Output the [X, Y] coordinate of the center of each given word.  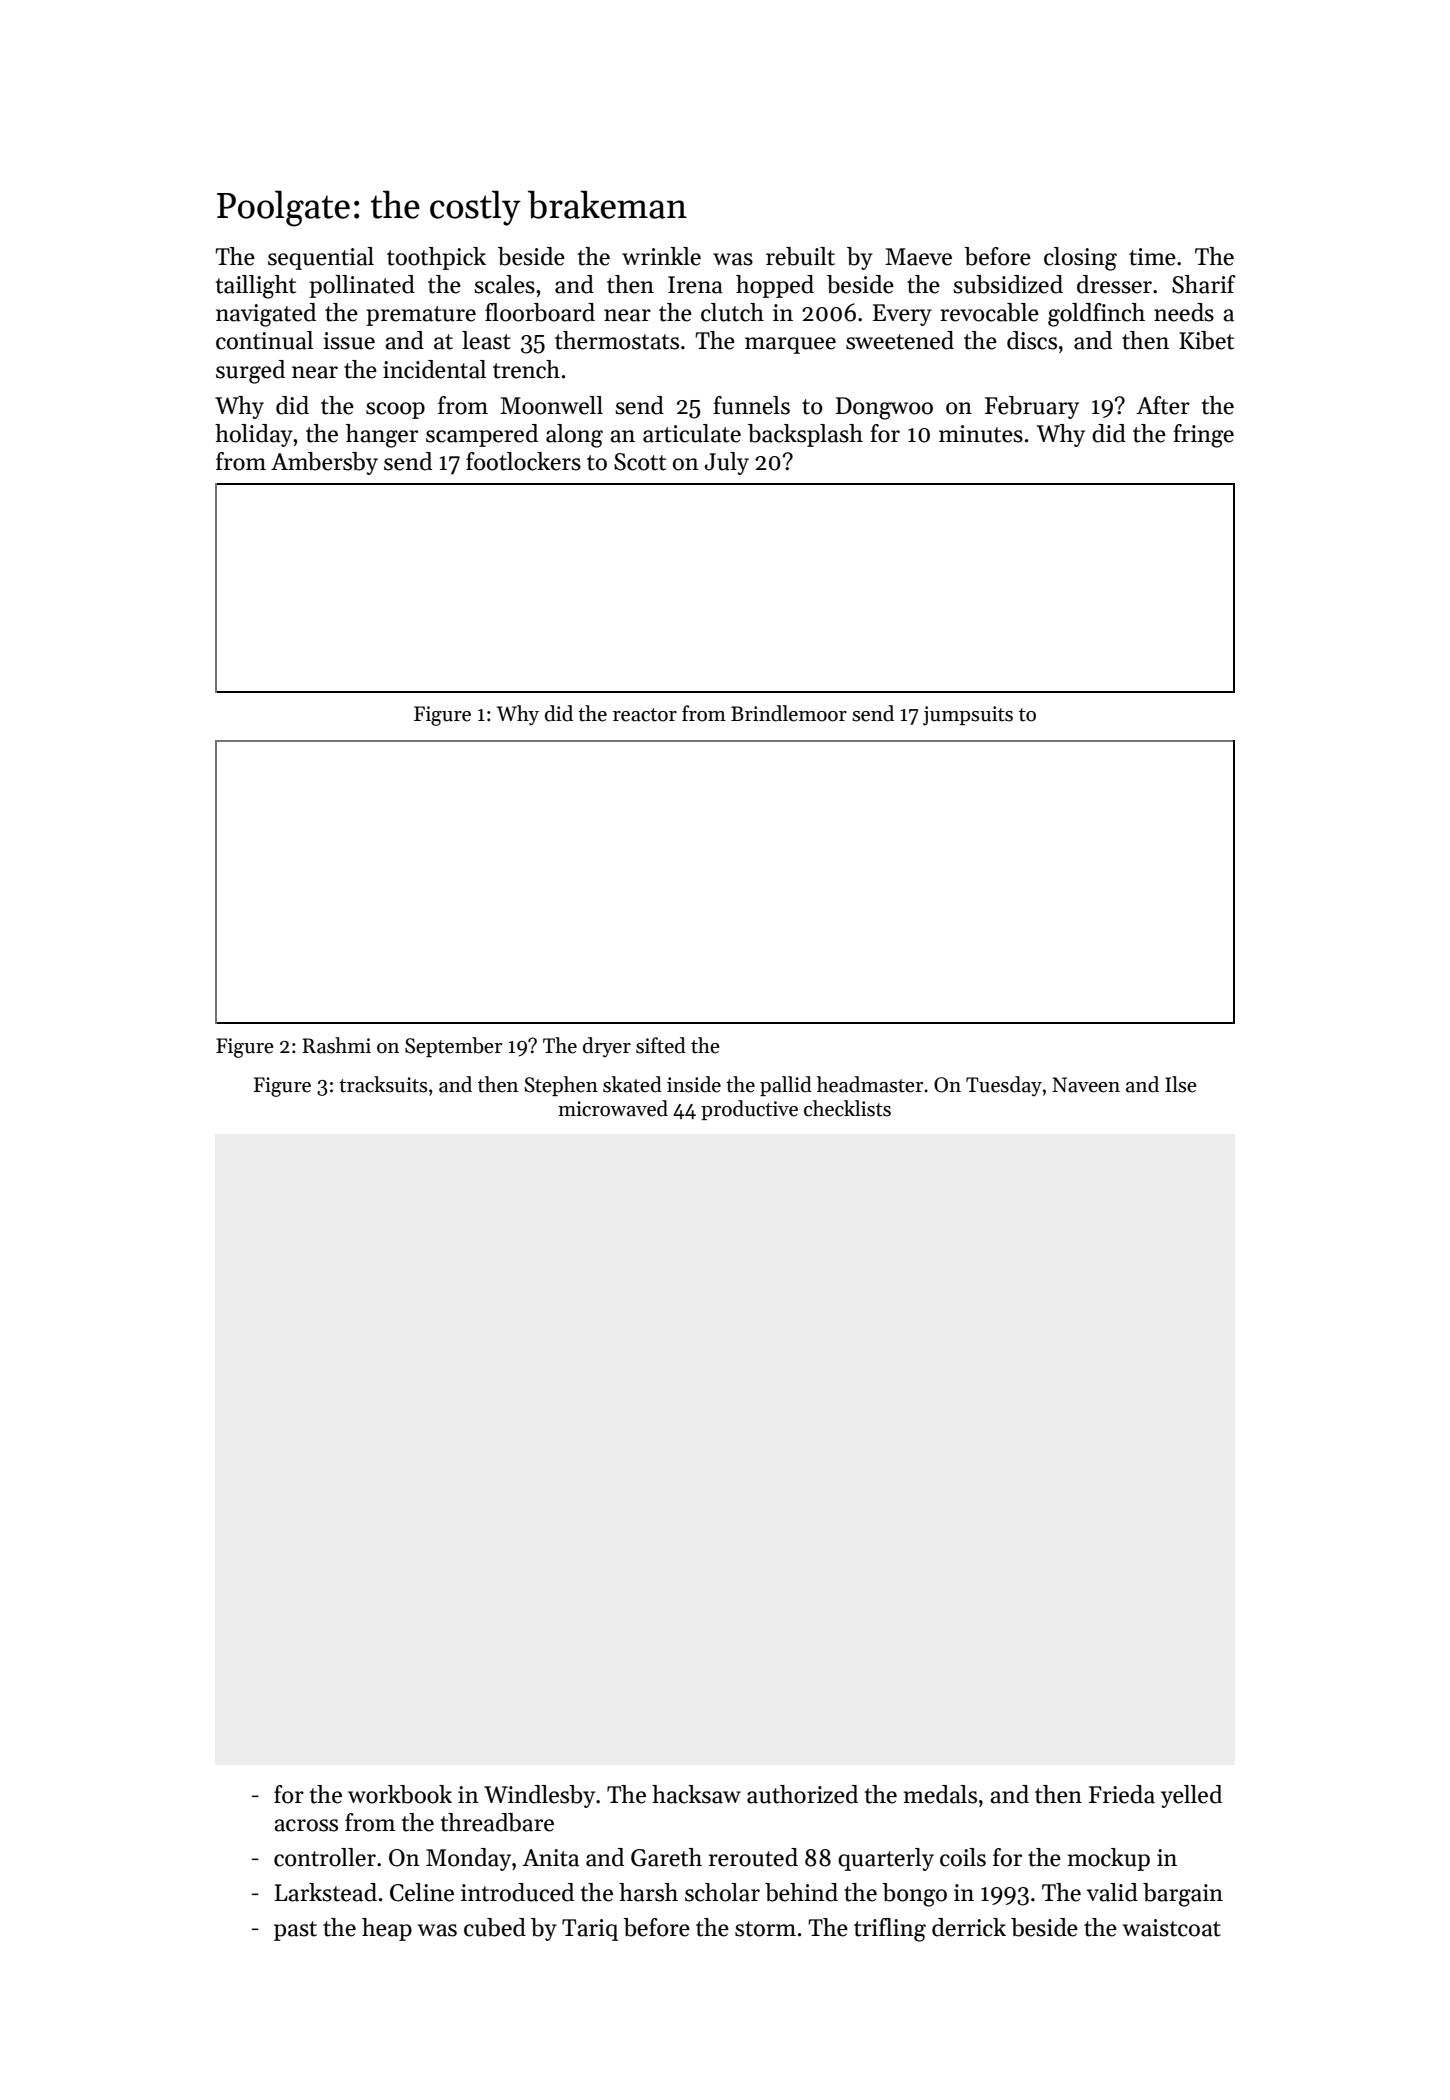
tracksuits [383, 1084]
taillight [256, 287]
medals [940, 1794]
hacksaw [696, 1794]
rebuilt [800, 256]
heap [387, 1929]
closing [1080, 259]
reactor [645, 715]
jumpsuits [968, 716]
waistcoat [1172, 1928]
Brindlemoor [789, 713]
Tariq [590, 1930]
